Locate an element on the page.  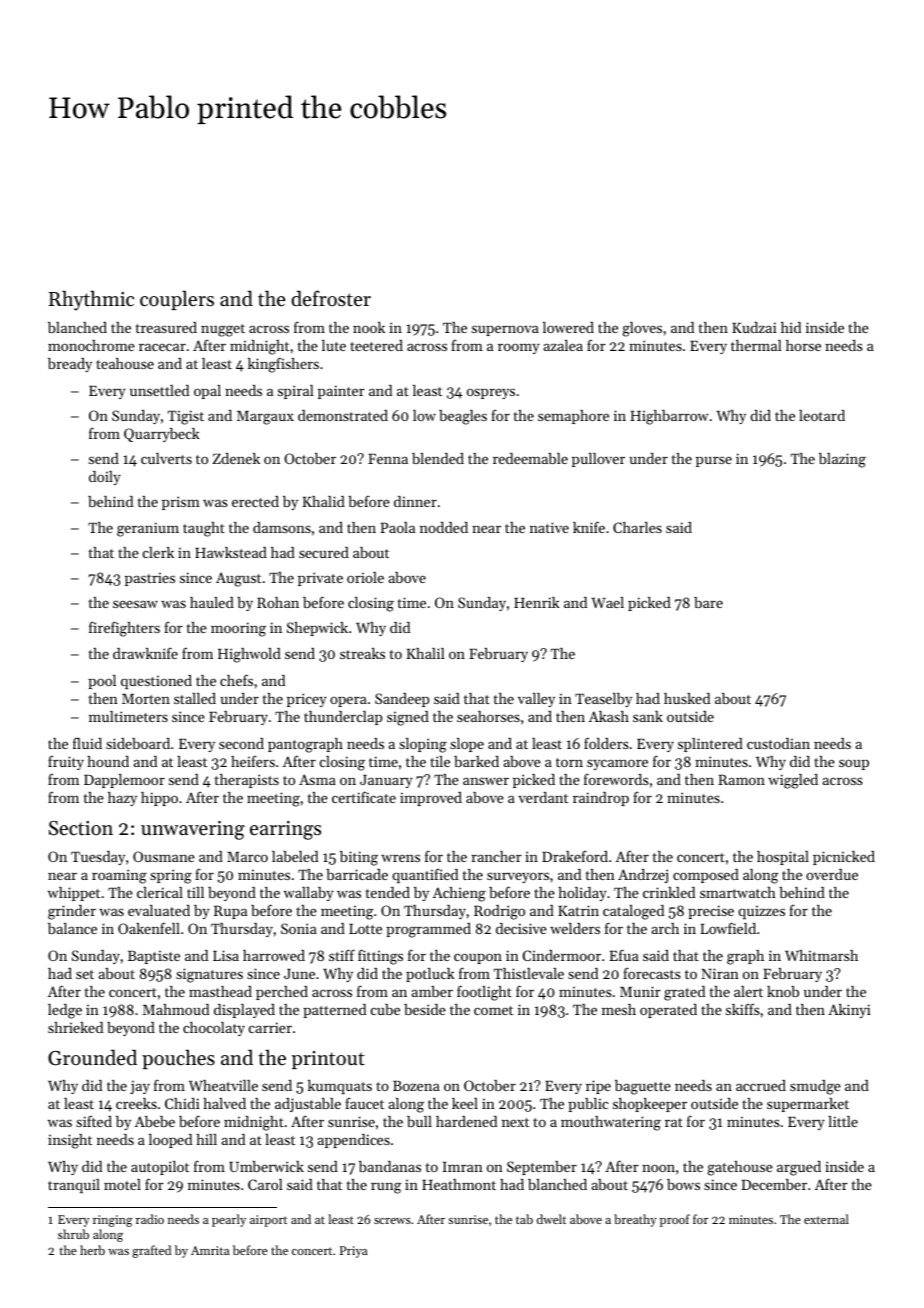
Khalil is located at coordinates (425, 653).
